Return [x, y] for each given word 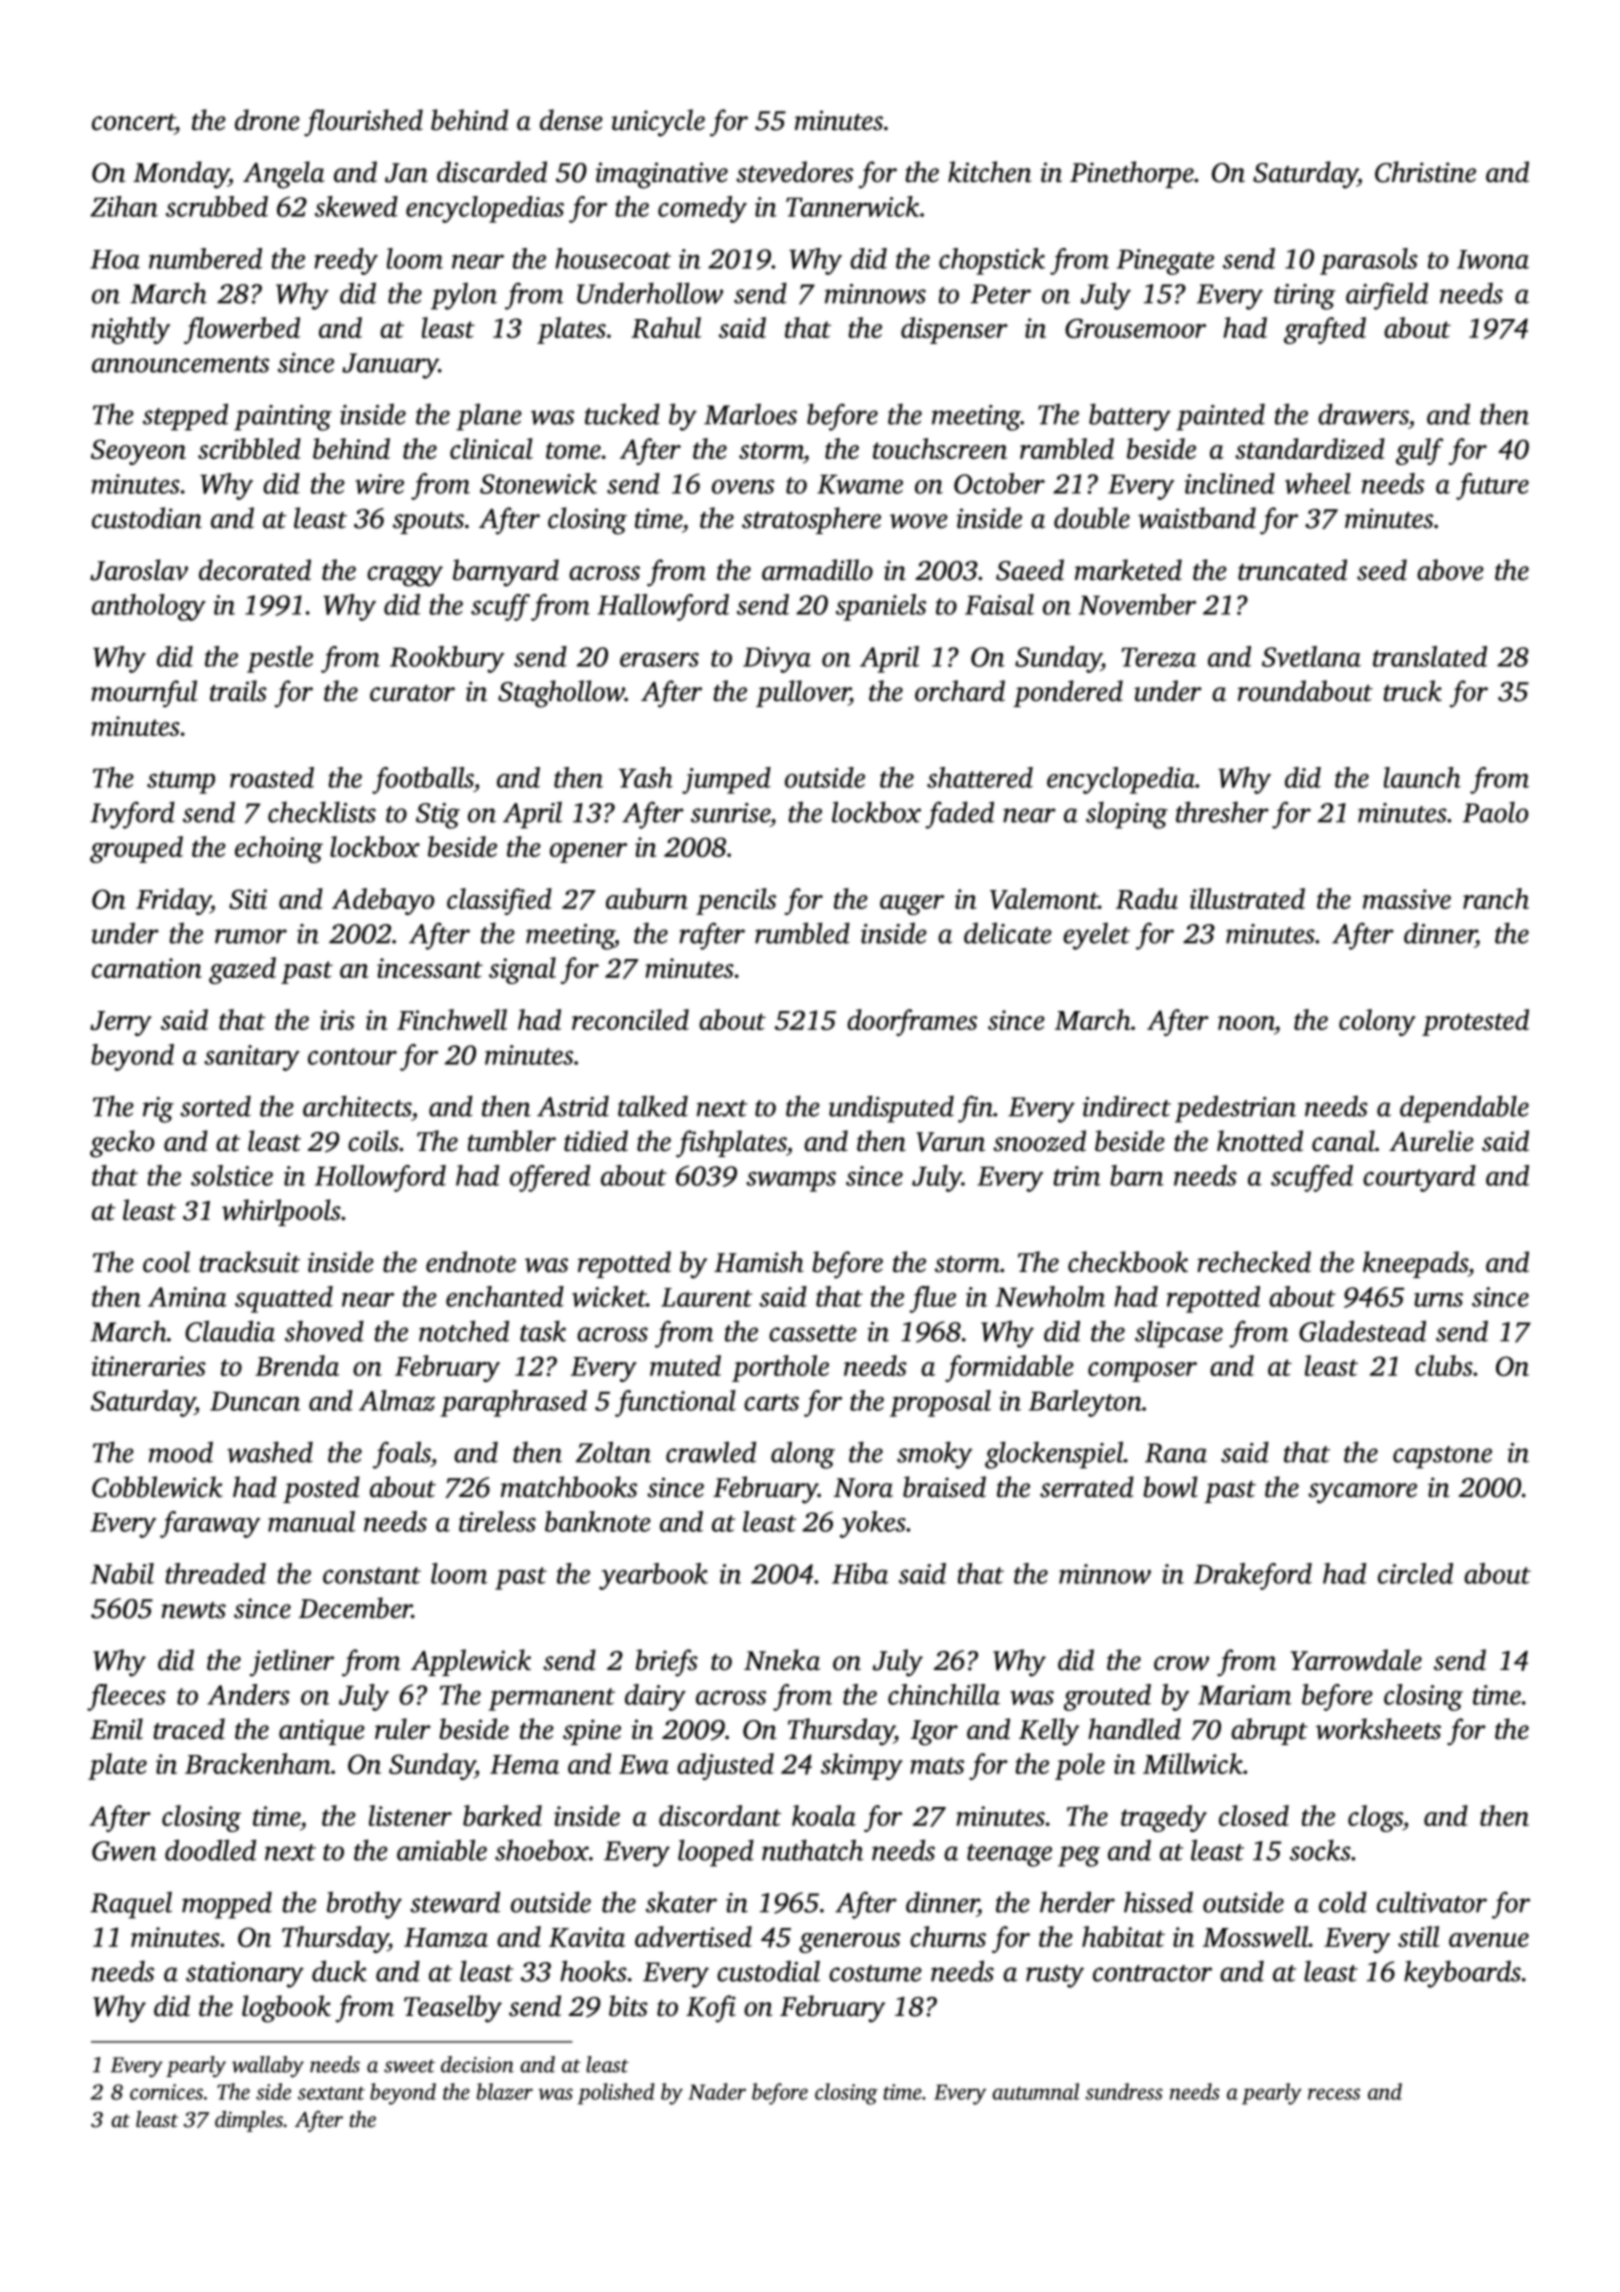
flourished [363, 123]
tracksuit [249, 1262]
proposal [940, 1403]
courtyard [1419, 1178]
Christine [1425, 172]
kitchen [989, 172]
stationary [245, 1975]
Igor [934, 1733]
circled [1415, 1573]
